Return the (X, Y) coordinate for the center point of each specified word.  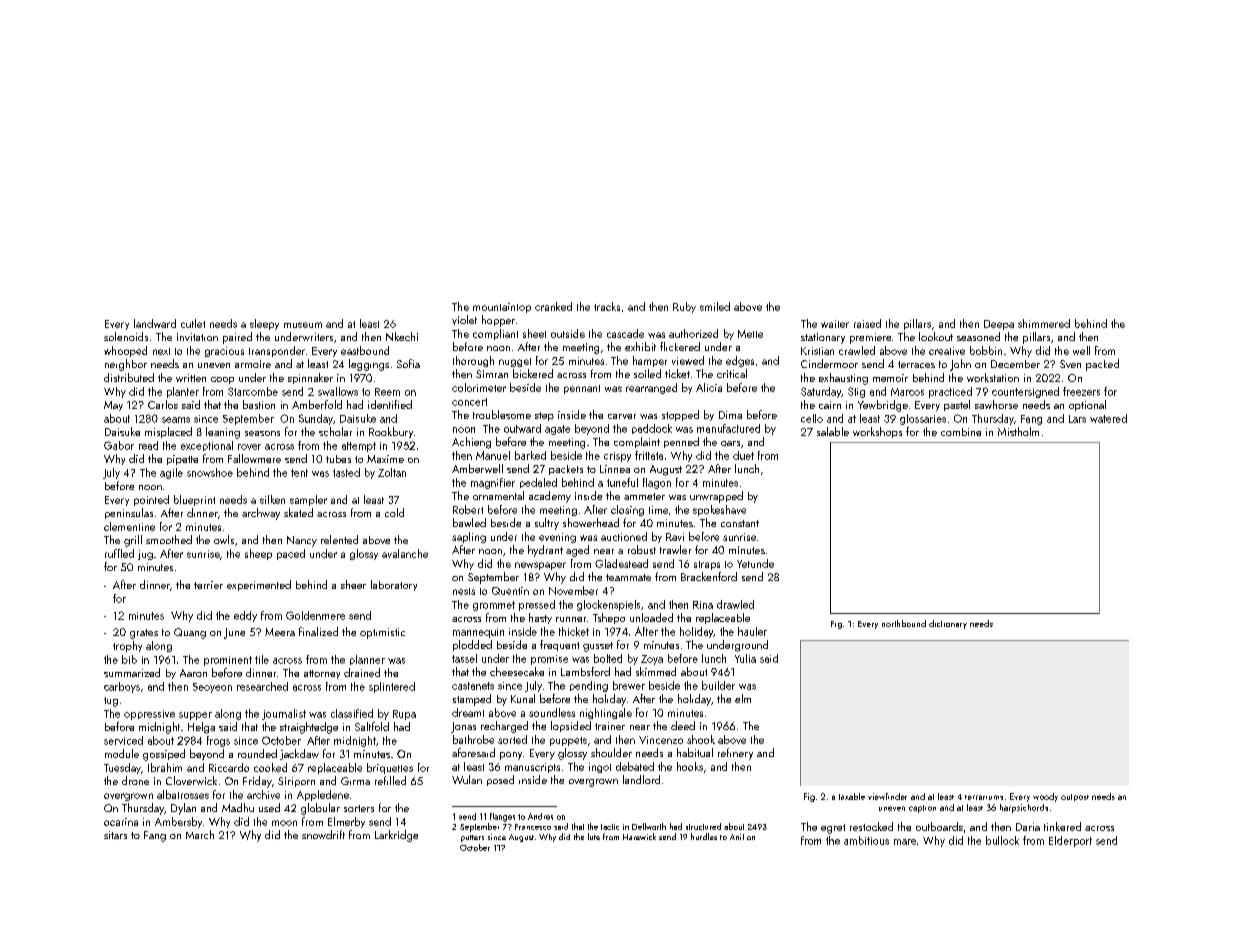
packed (1102, 365)
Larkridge (396, 836)
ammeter (644, 496)
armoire (253, 364)
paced (291, 554)
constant (740, 523)
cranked (553, 306)
